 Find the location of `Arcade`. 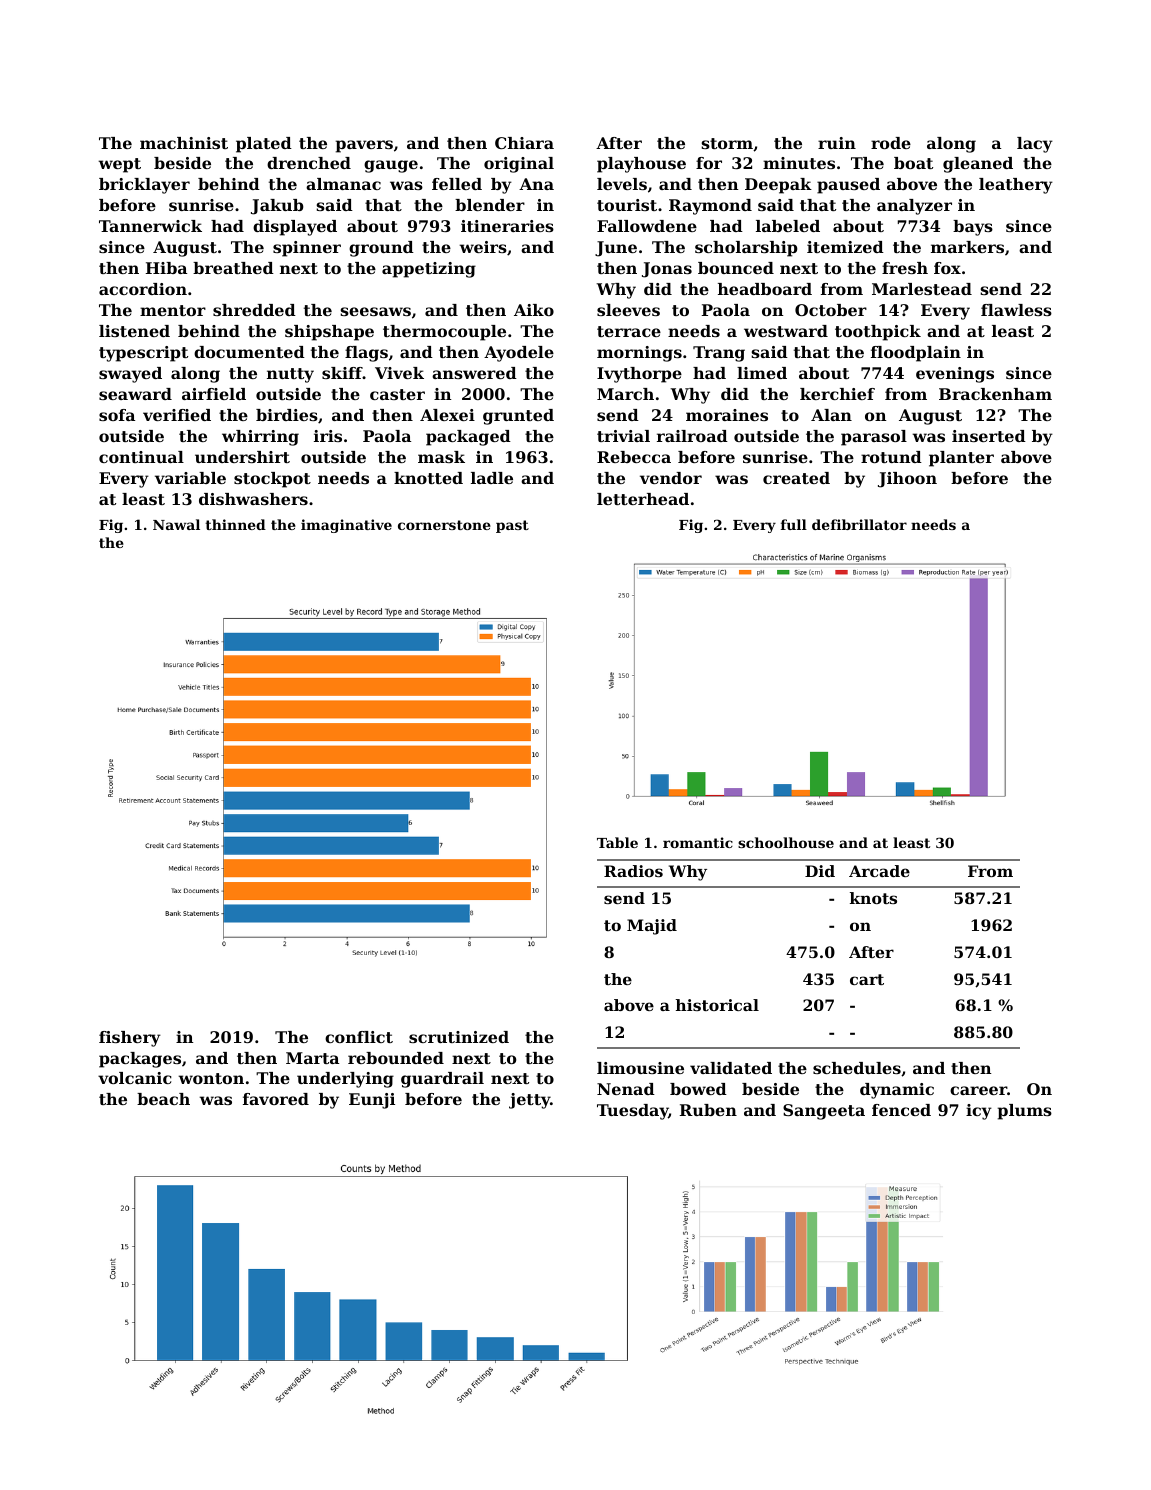

Arcade is located at coordinates (879, 871).
